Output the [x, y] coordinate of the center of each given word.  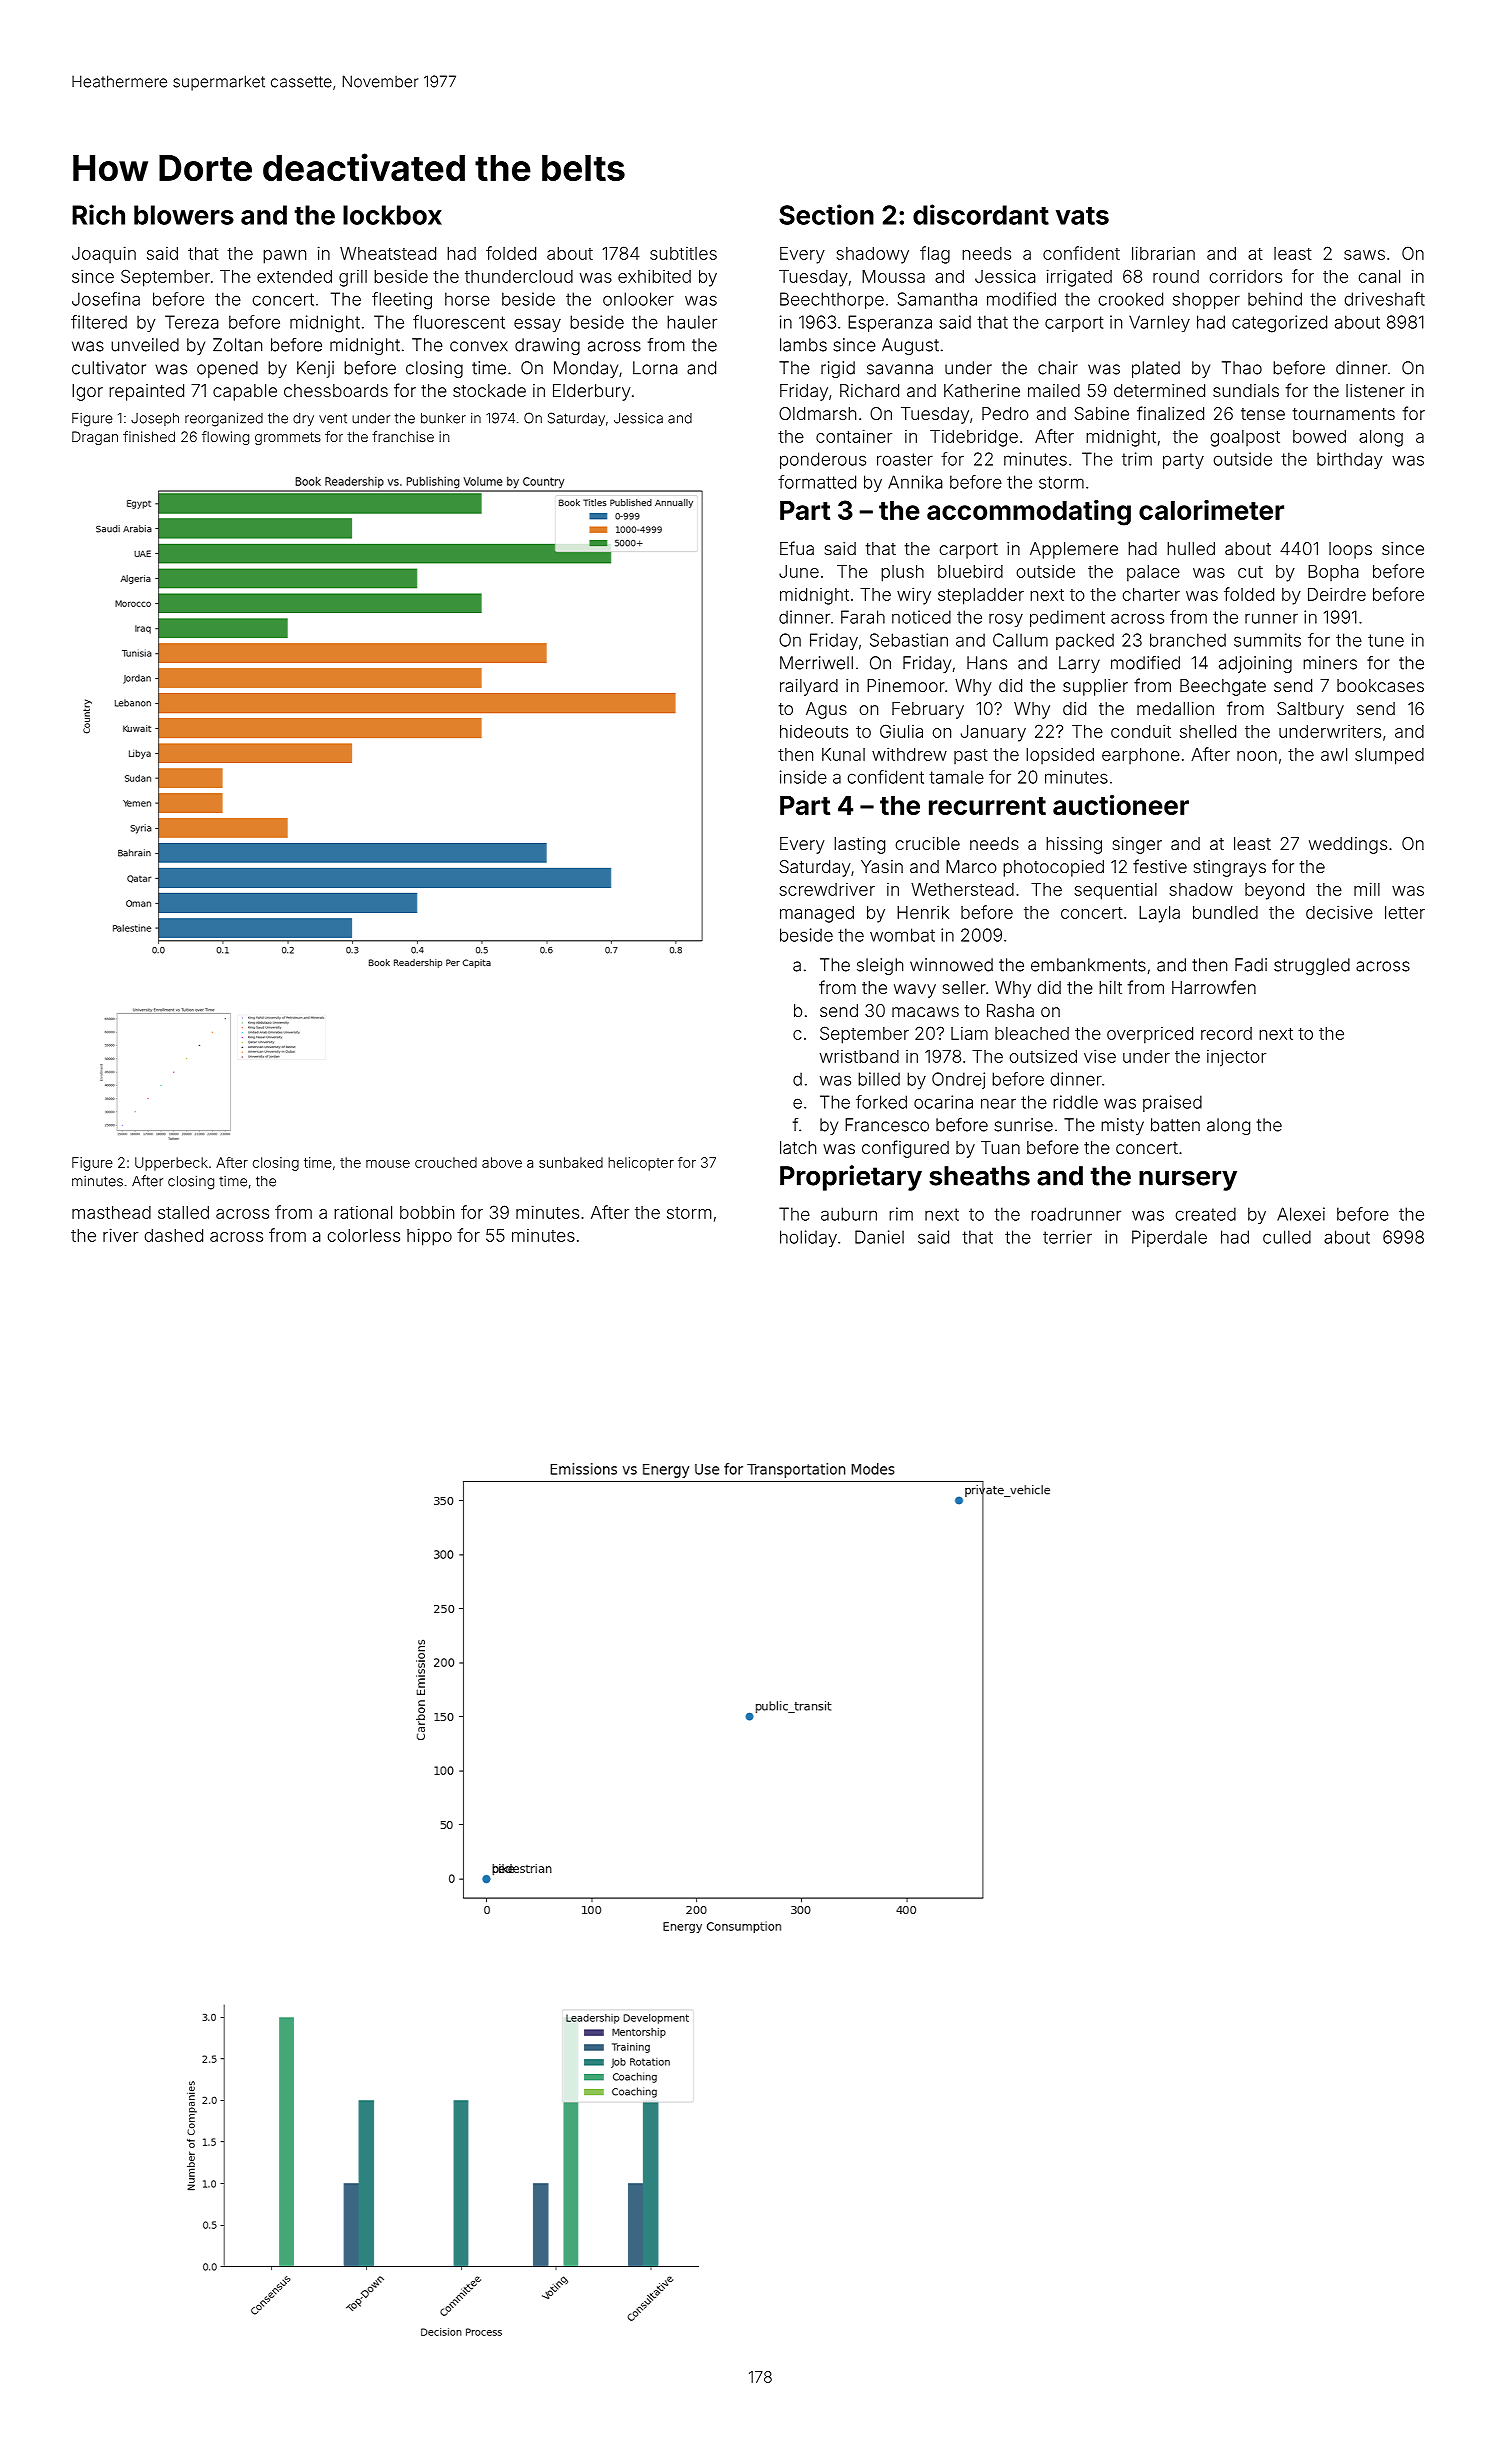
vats [1082, 216]
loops [1350, 550]
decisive [1339, 912]
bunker [443, 418]
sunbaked [571, 1162]
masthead [111, 1212]
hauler [692, 322]
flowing [225, 438]
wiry [914, 596]
